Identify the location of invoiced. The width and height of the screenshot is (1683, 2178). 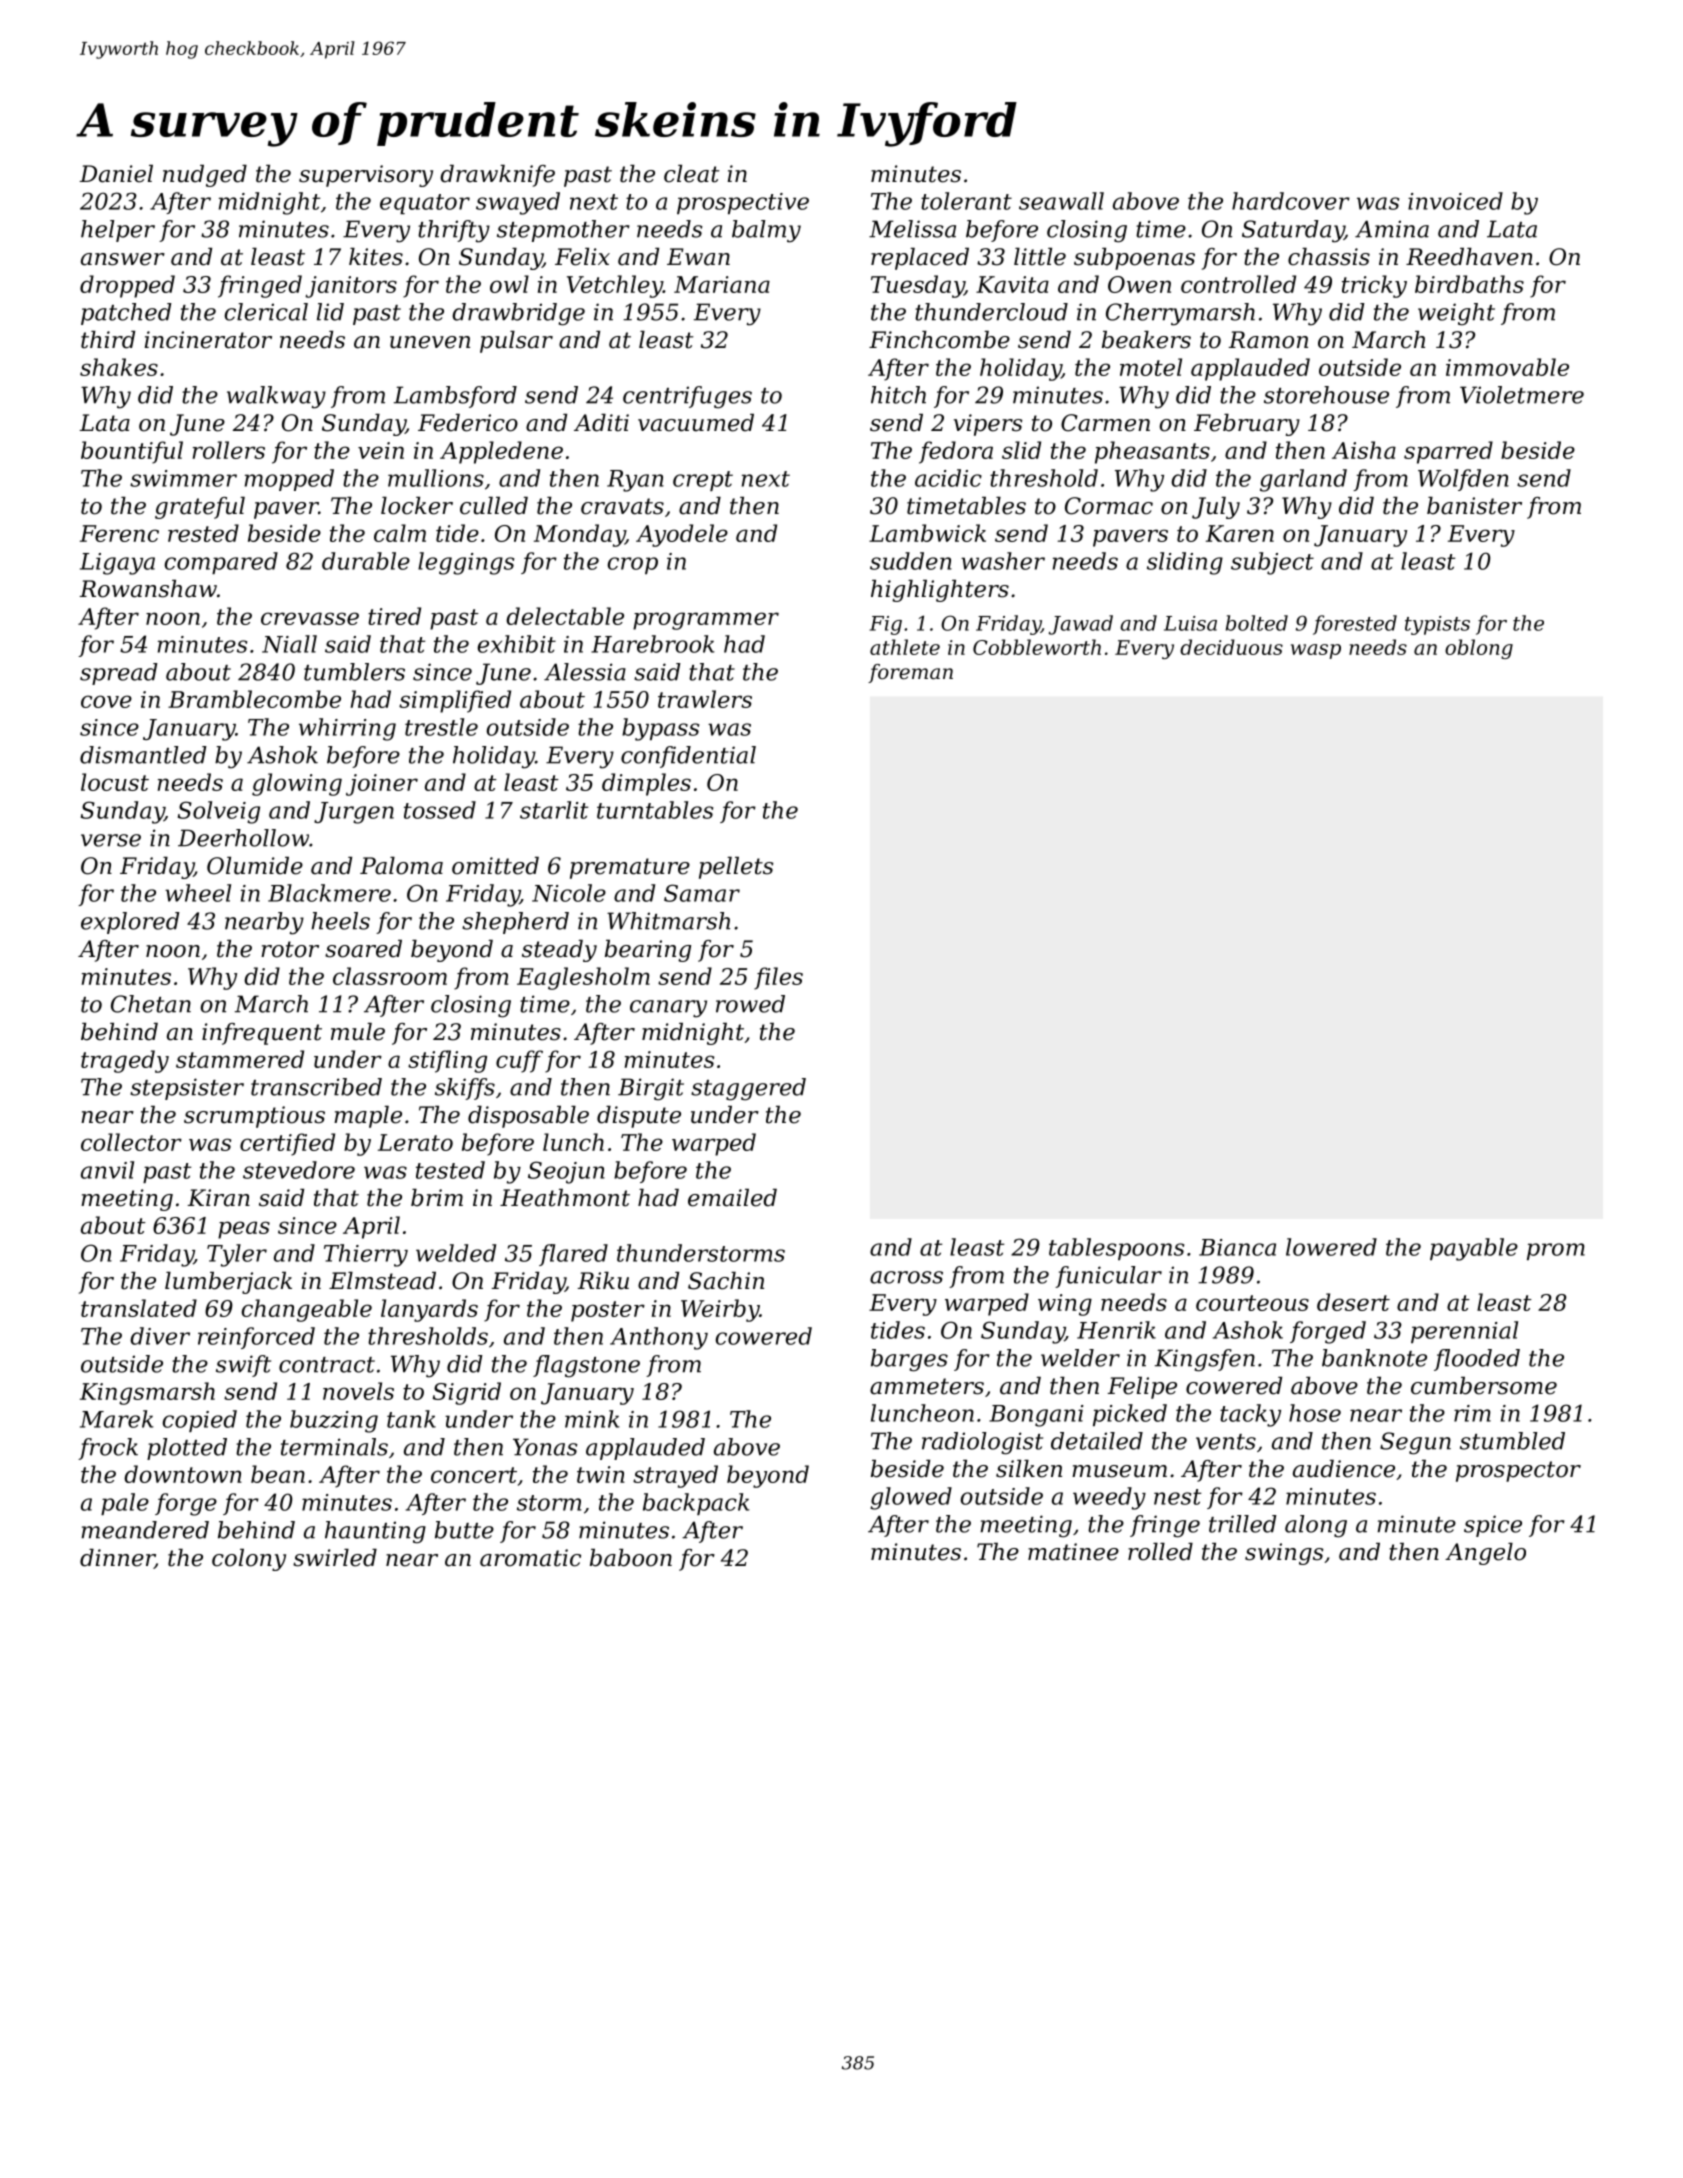
(1455, 201).
